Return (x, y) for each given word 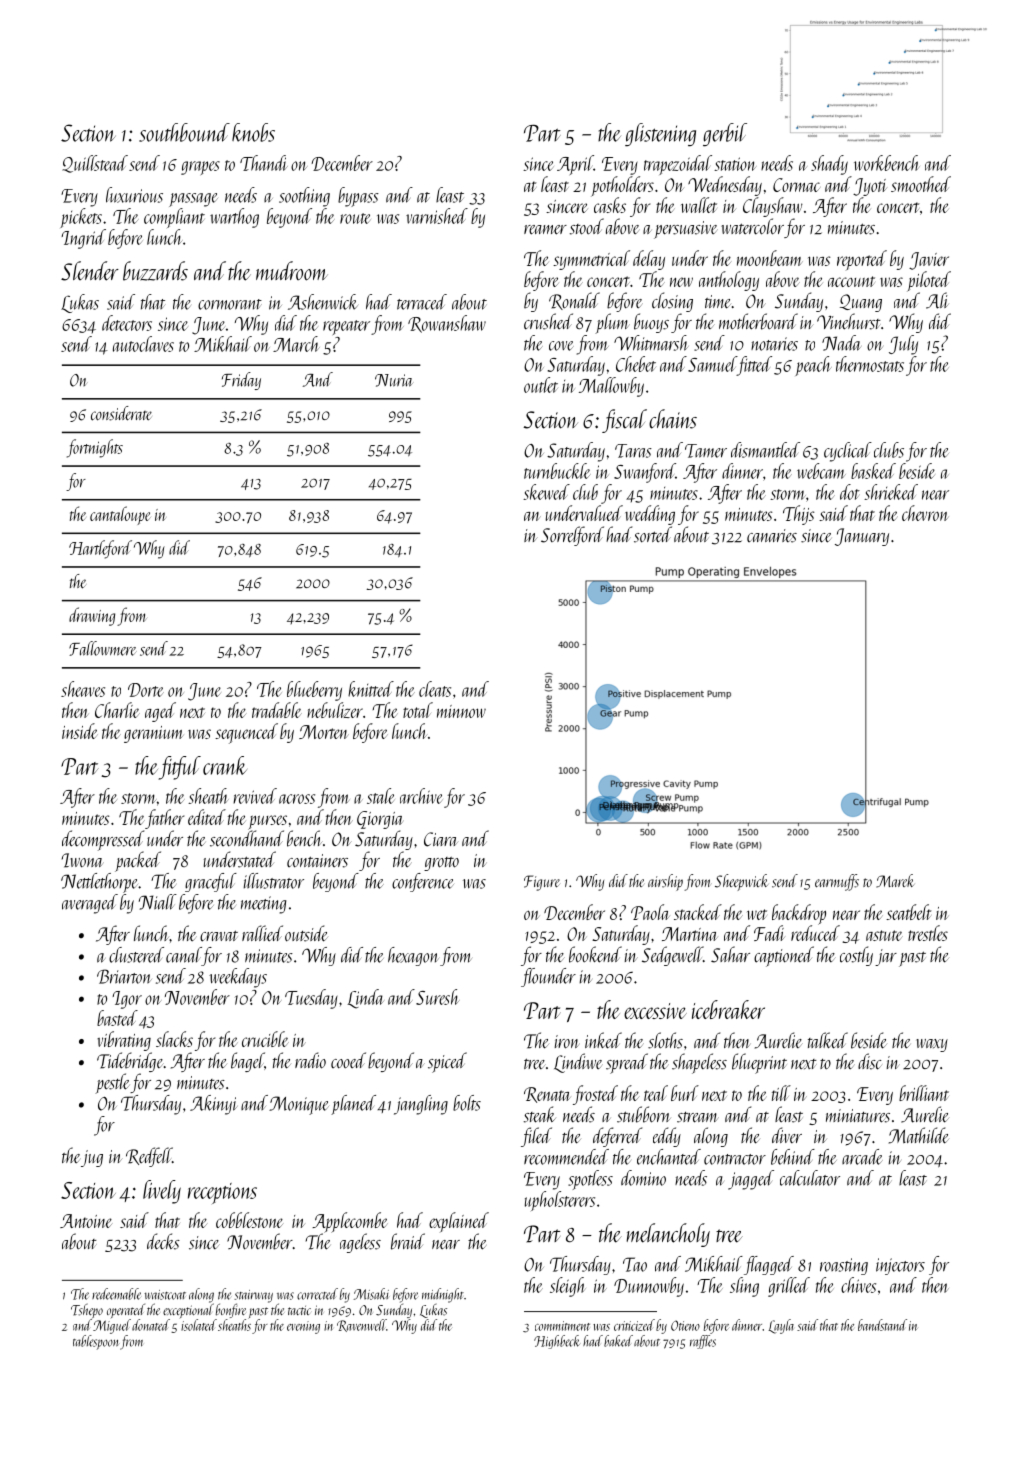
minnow (461, 711)
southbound (184, 132)
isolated (199, 1325)
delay (649, 260)
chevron (925, 513)
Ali (937, 300)
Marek (895, 881)
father (164, 819)
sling (744, 1287)
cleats (435, 689)
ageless (360, 1243)
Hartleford (100, 549)
